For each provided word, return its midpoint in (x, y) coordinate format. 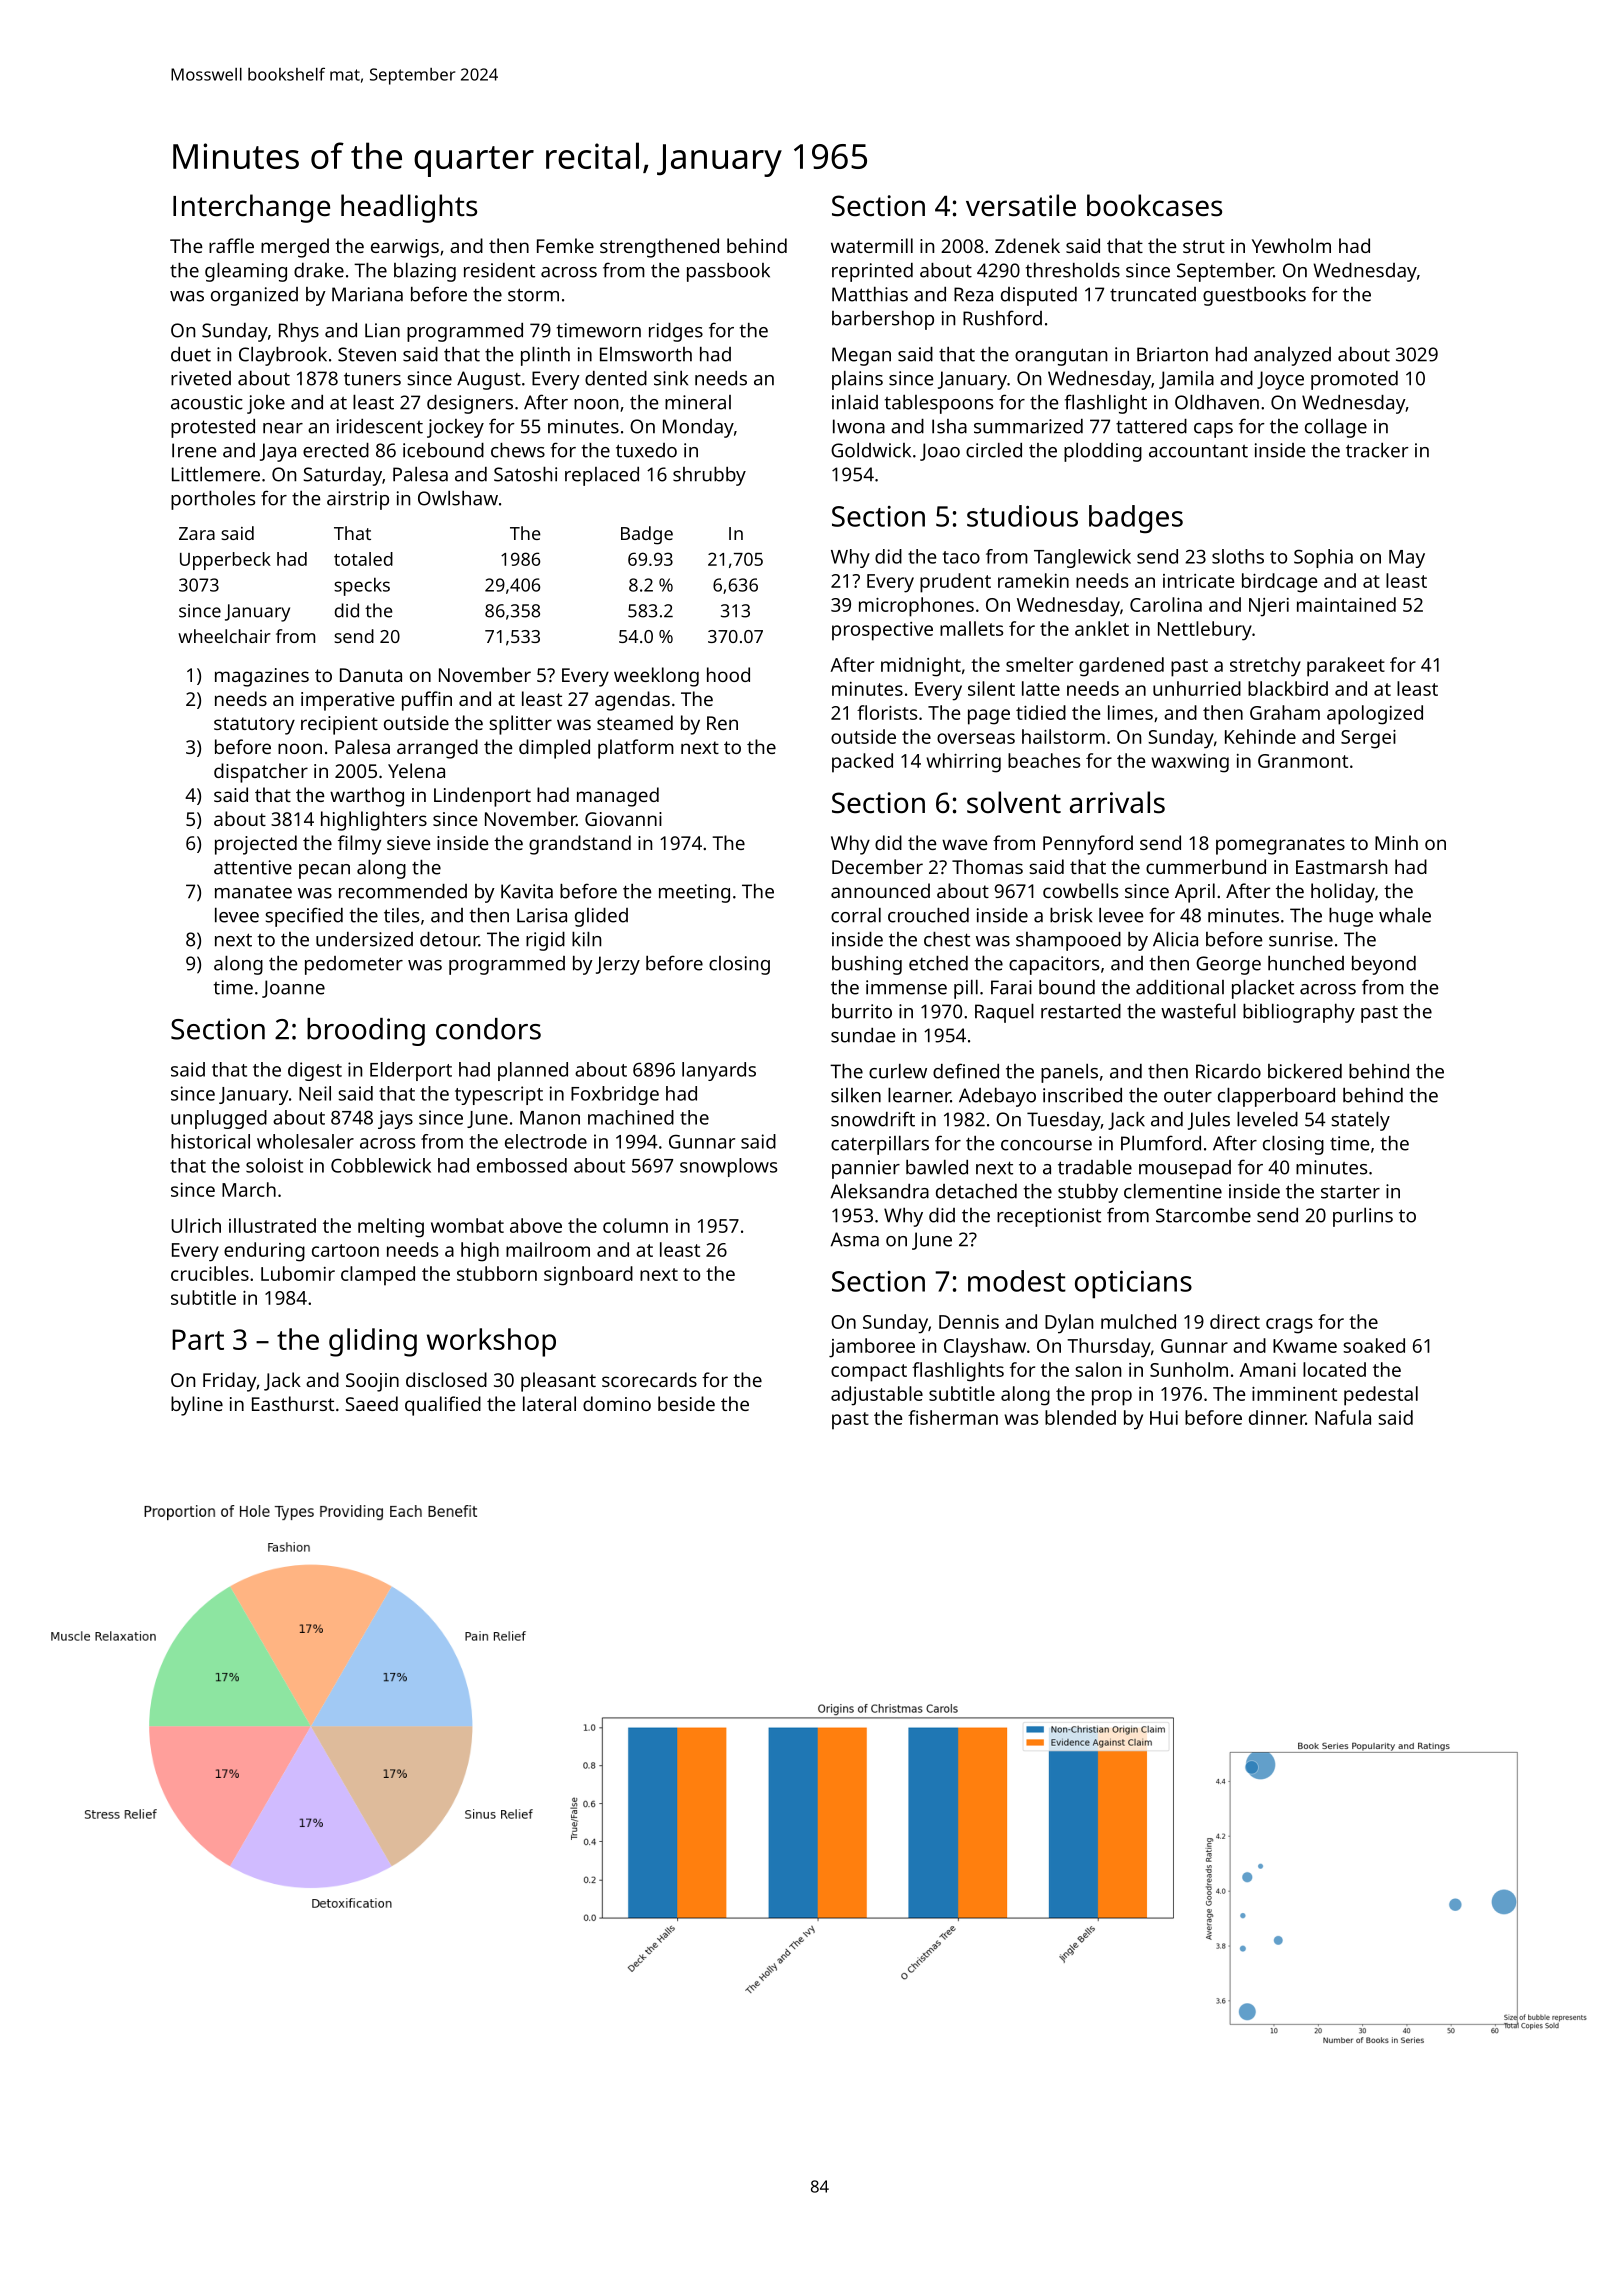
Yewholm (1291, 245)
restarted (1081, 1011)
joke (266, 404)
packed (862, 763)
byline (197, 1406)
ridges (676, 332)
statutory (254, 726)
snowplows (728, 1167)
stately (1360, 1121)
